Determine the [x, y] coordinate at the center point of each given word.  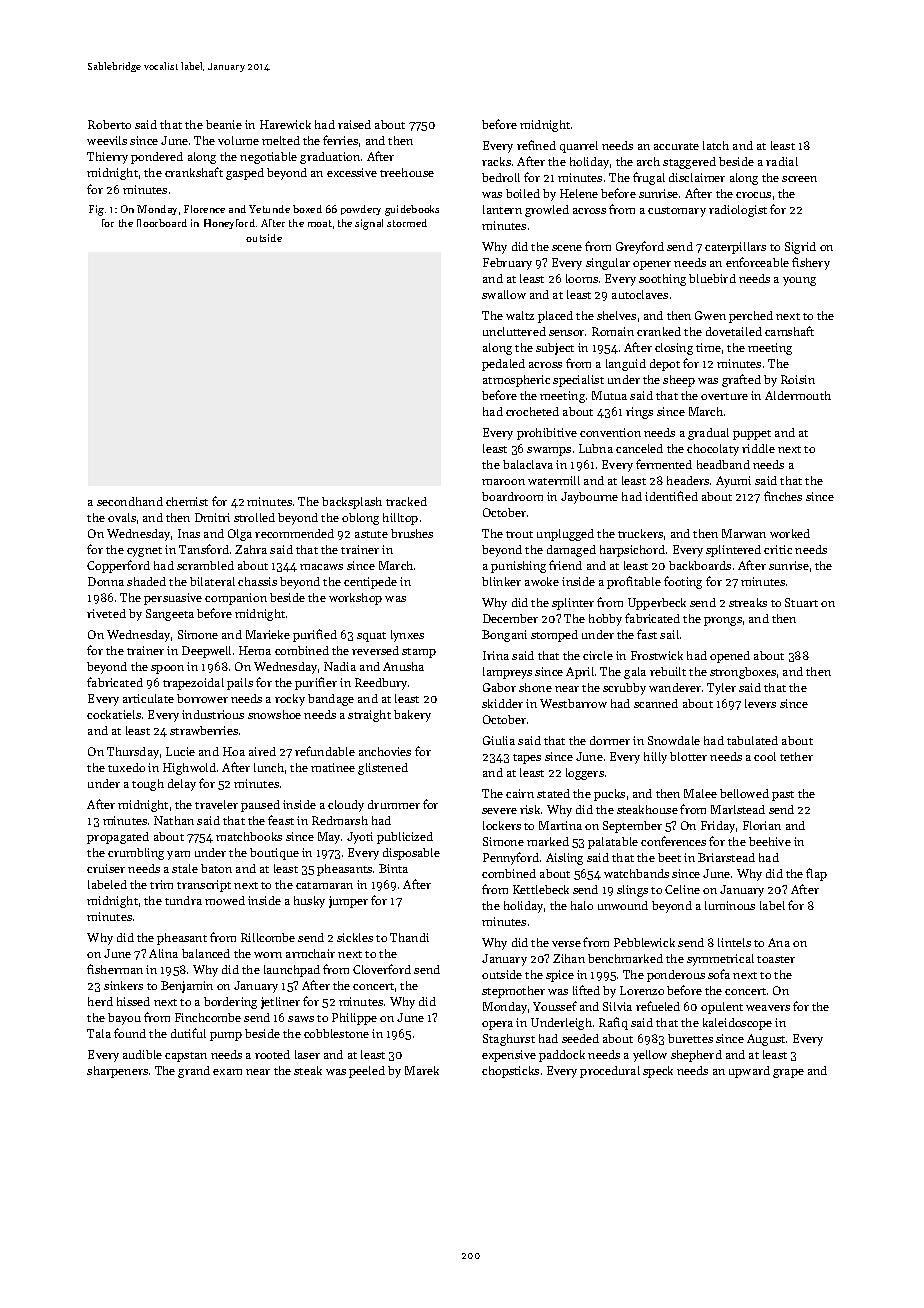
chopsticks [510, 1072]
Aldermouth [798, 395]
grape [788, 1073]
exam [227, 1072]
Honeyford [229, 224]
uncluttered [514, 331]
